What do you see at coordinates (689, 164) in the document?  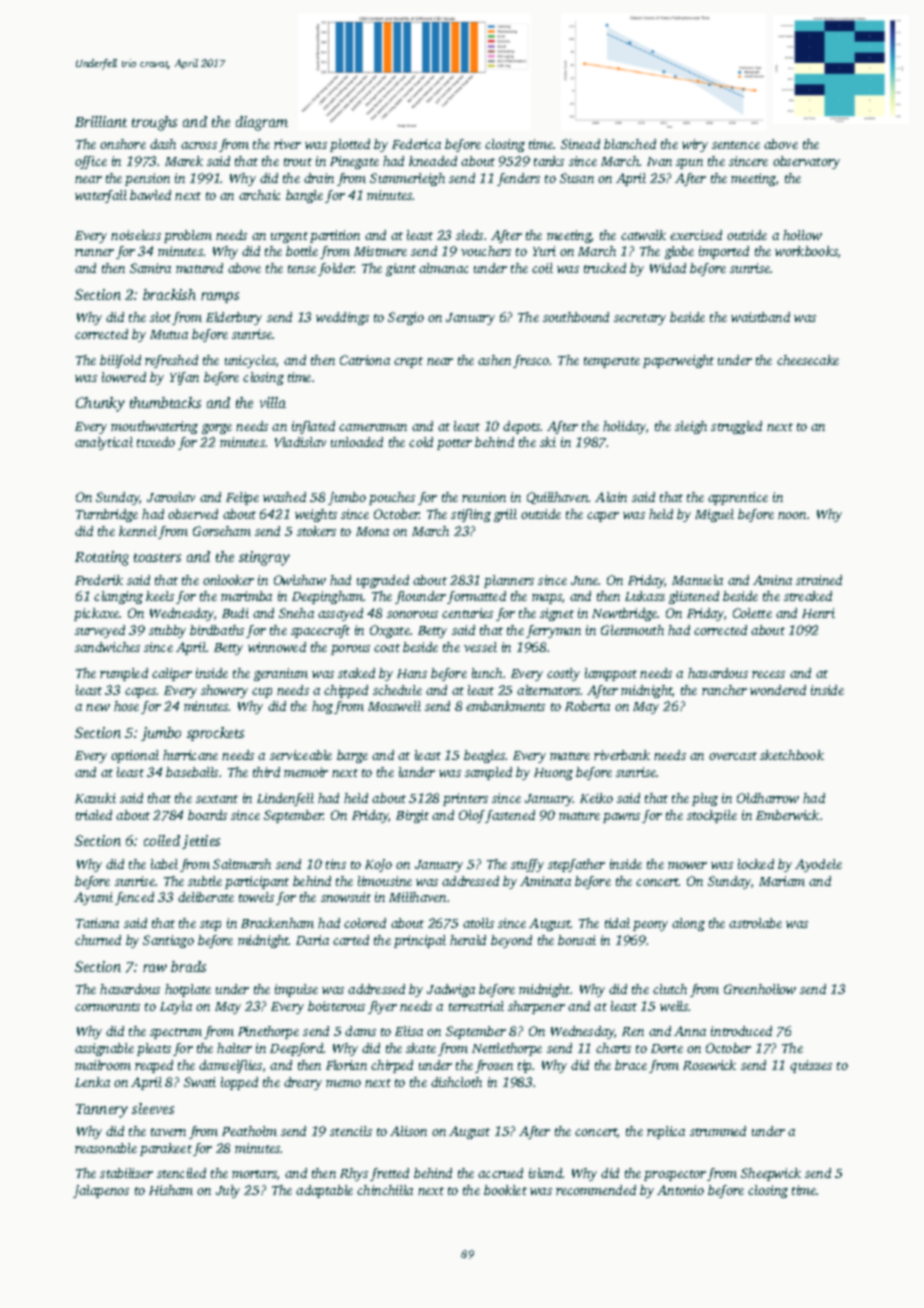 I see `spun` at bounding box center [689, 164].
